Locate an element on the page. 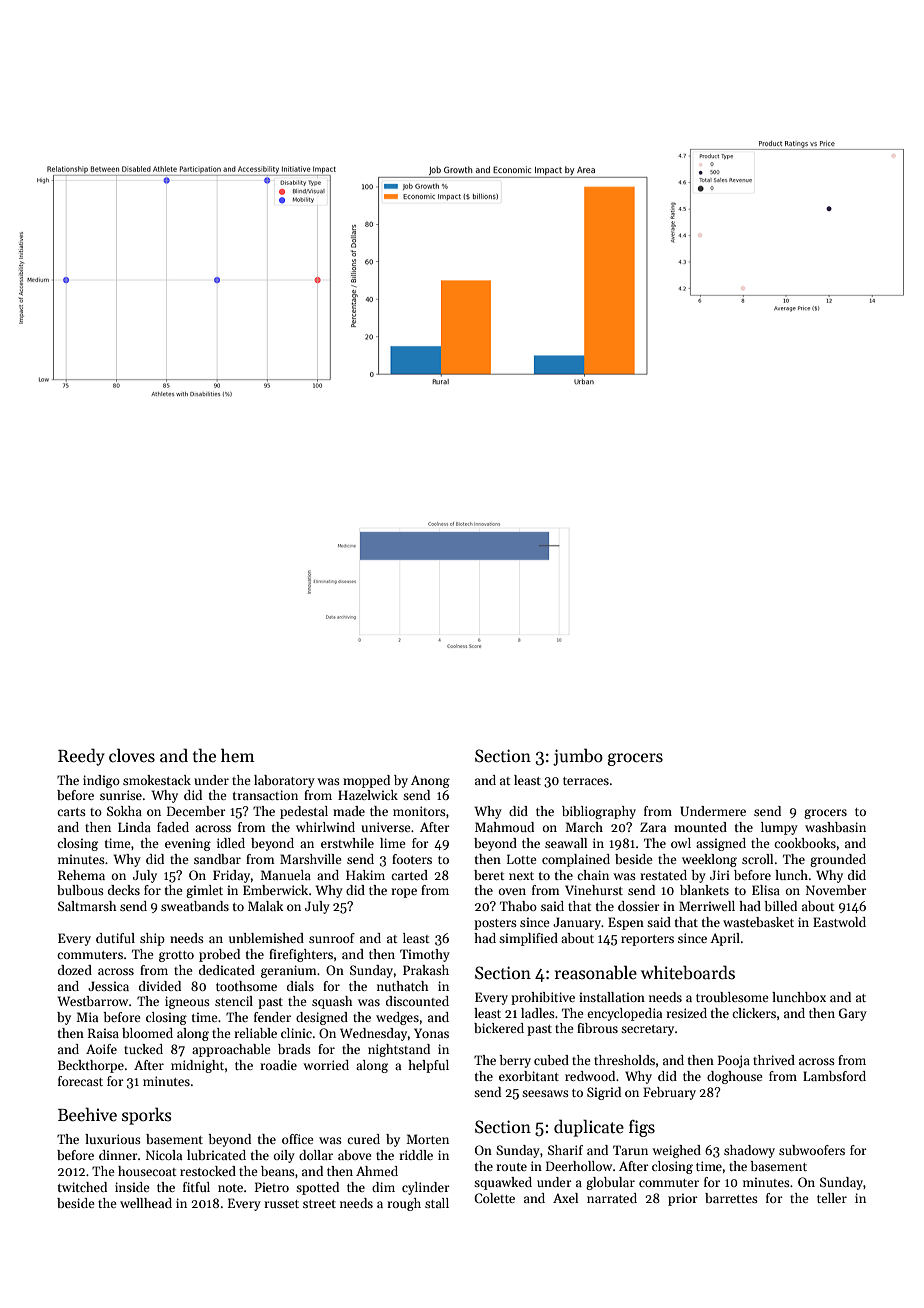  russet is located at coordinates (281, 1204).
